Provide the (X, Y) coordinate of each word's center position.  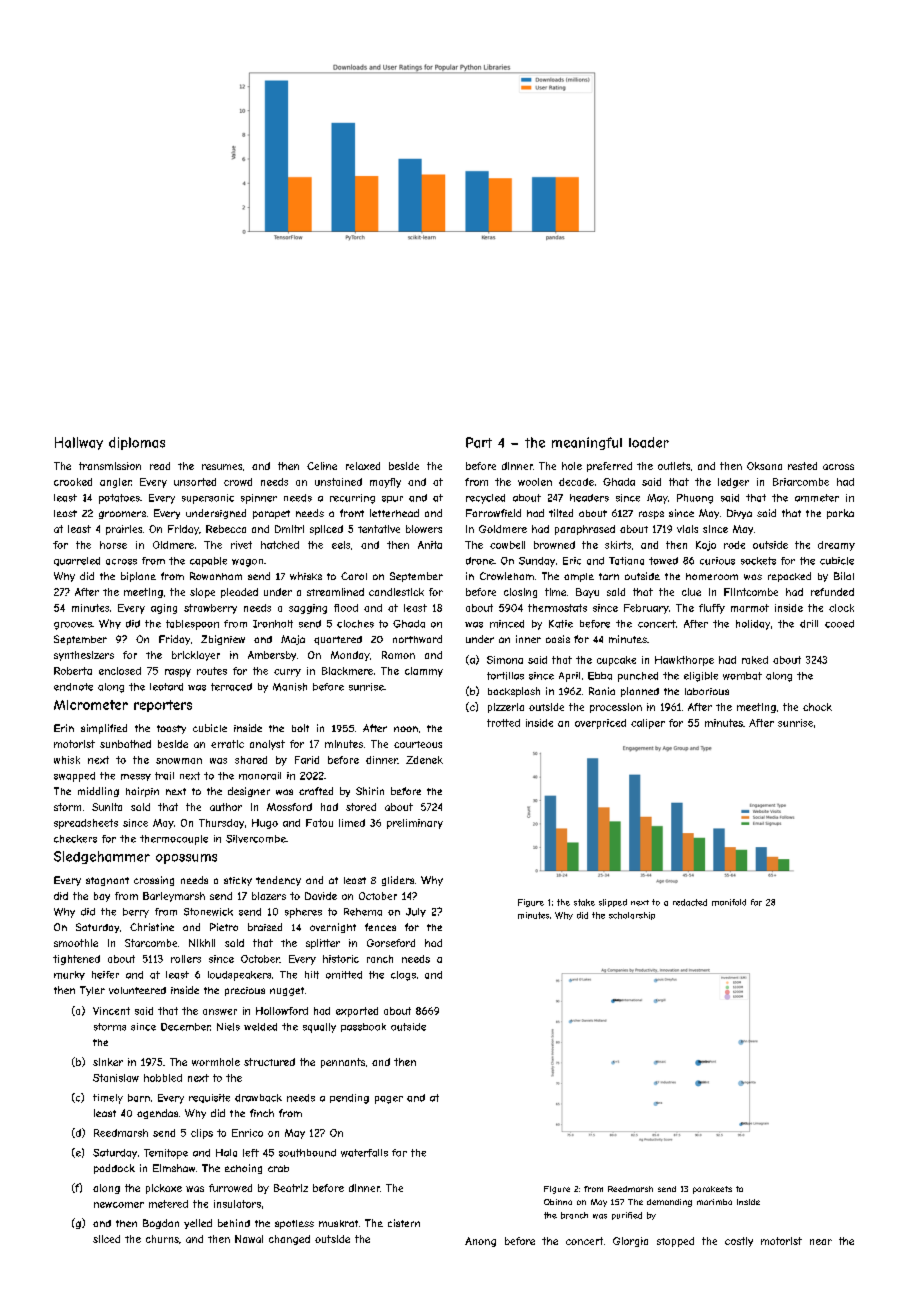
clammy (424, 672)
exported (357, 1012)
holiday (753, 625)
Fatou (319, 823)
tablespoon (192, 625)
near (821, 1242)
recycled (485, 499)
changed (289, 1240)
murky (69, 975)
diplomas (137, 443)
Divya (739, 514)
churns (162, 1239)
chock (817, 707)
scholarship (632, 916)
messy (136, 777)
